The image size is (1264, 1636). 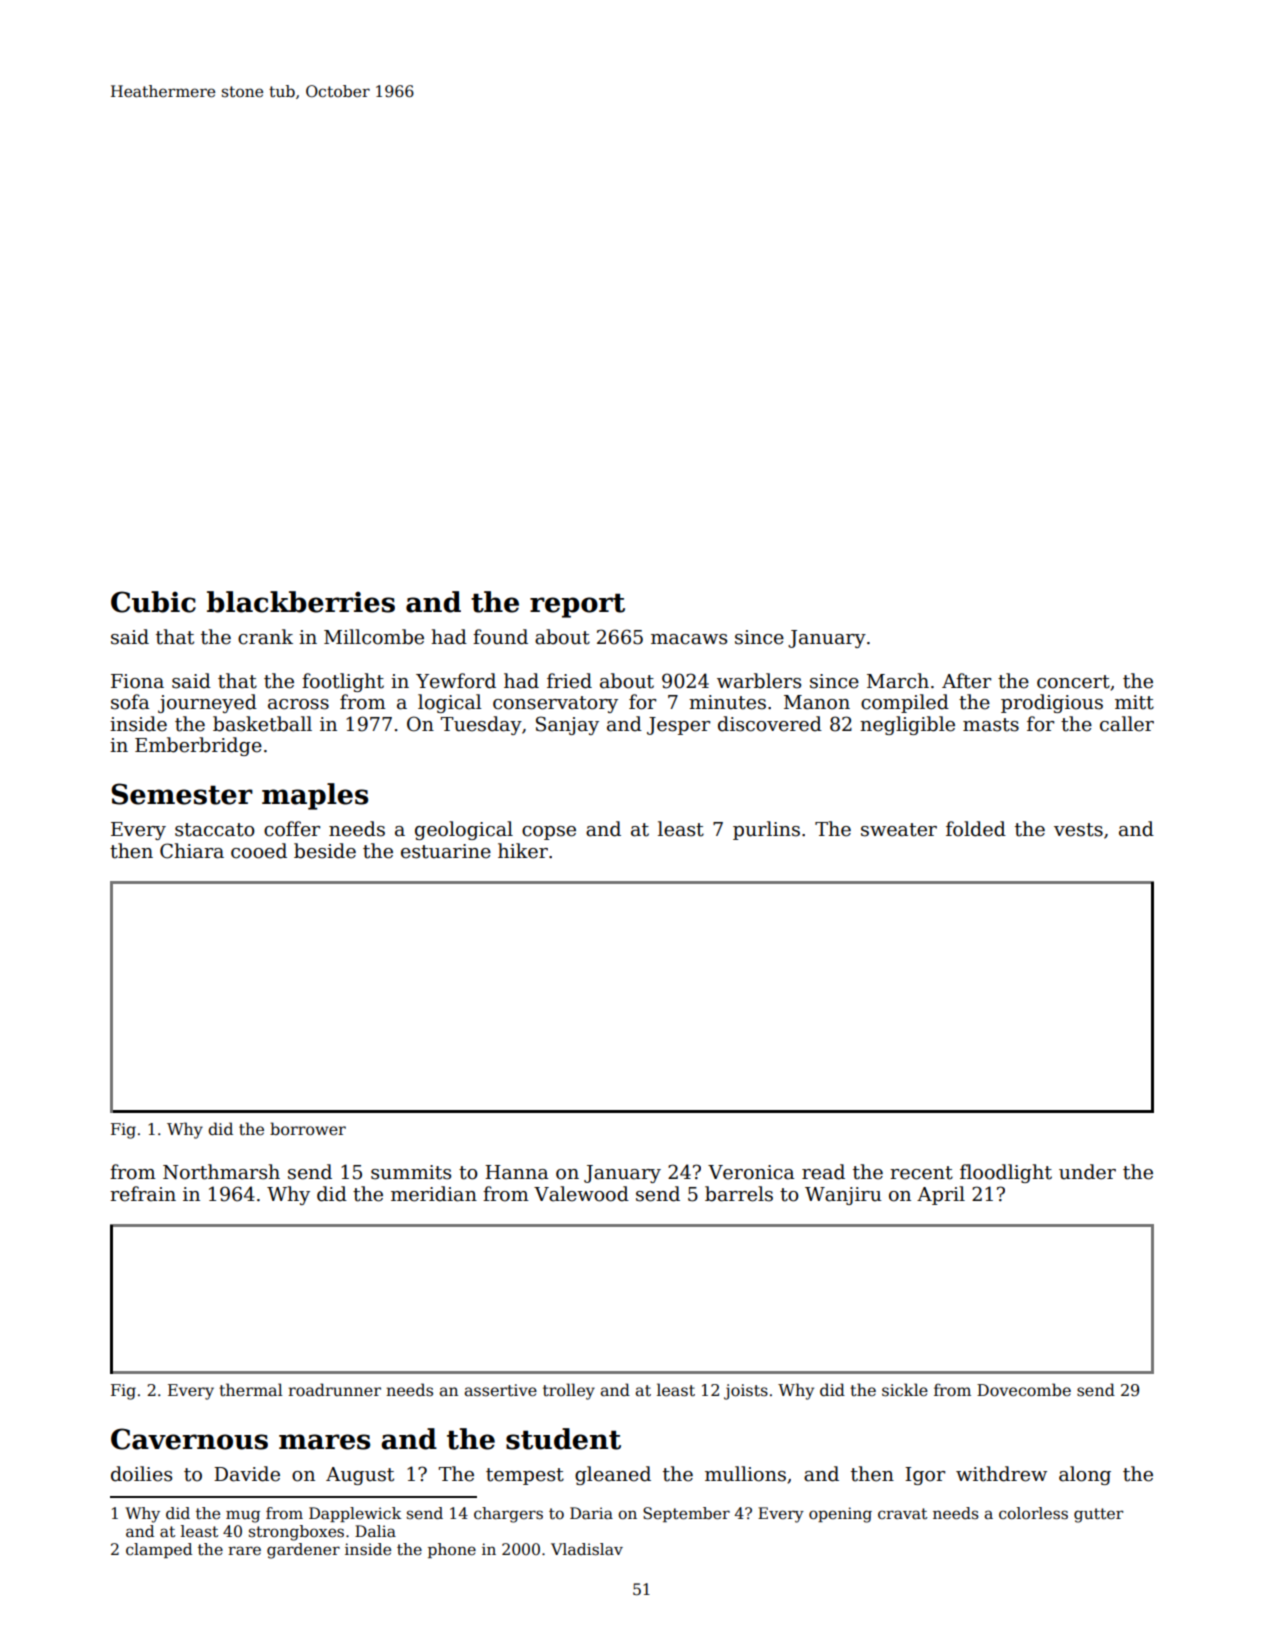 What do you see at coordinates (516, 1172) in the page?
I see `Hanna` at bounding box center [516, 1172].
